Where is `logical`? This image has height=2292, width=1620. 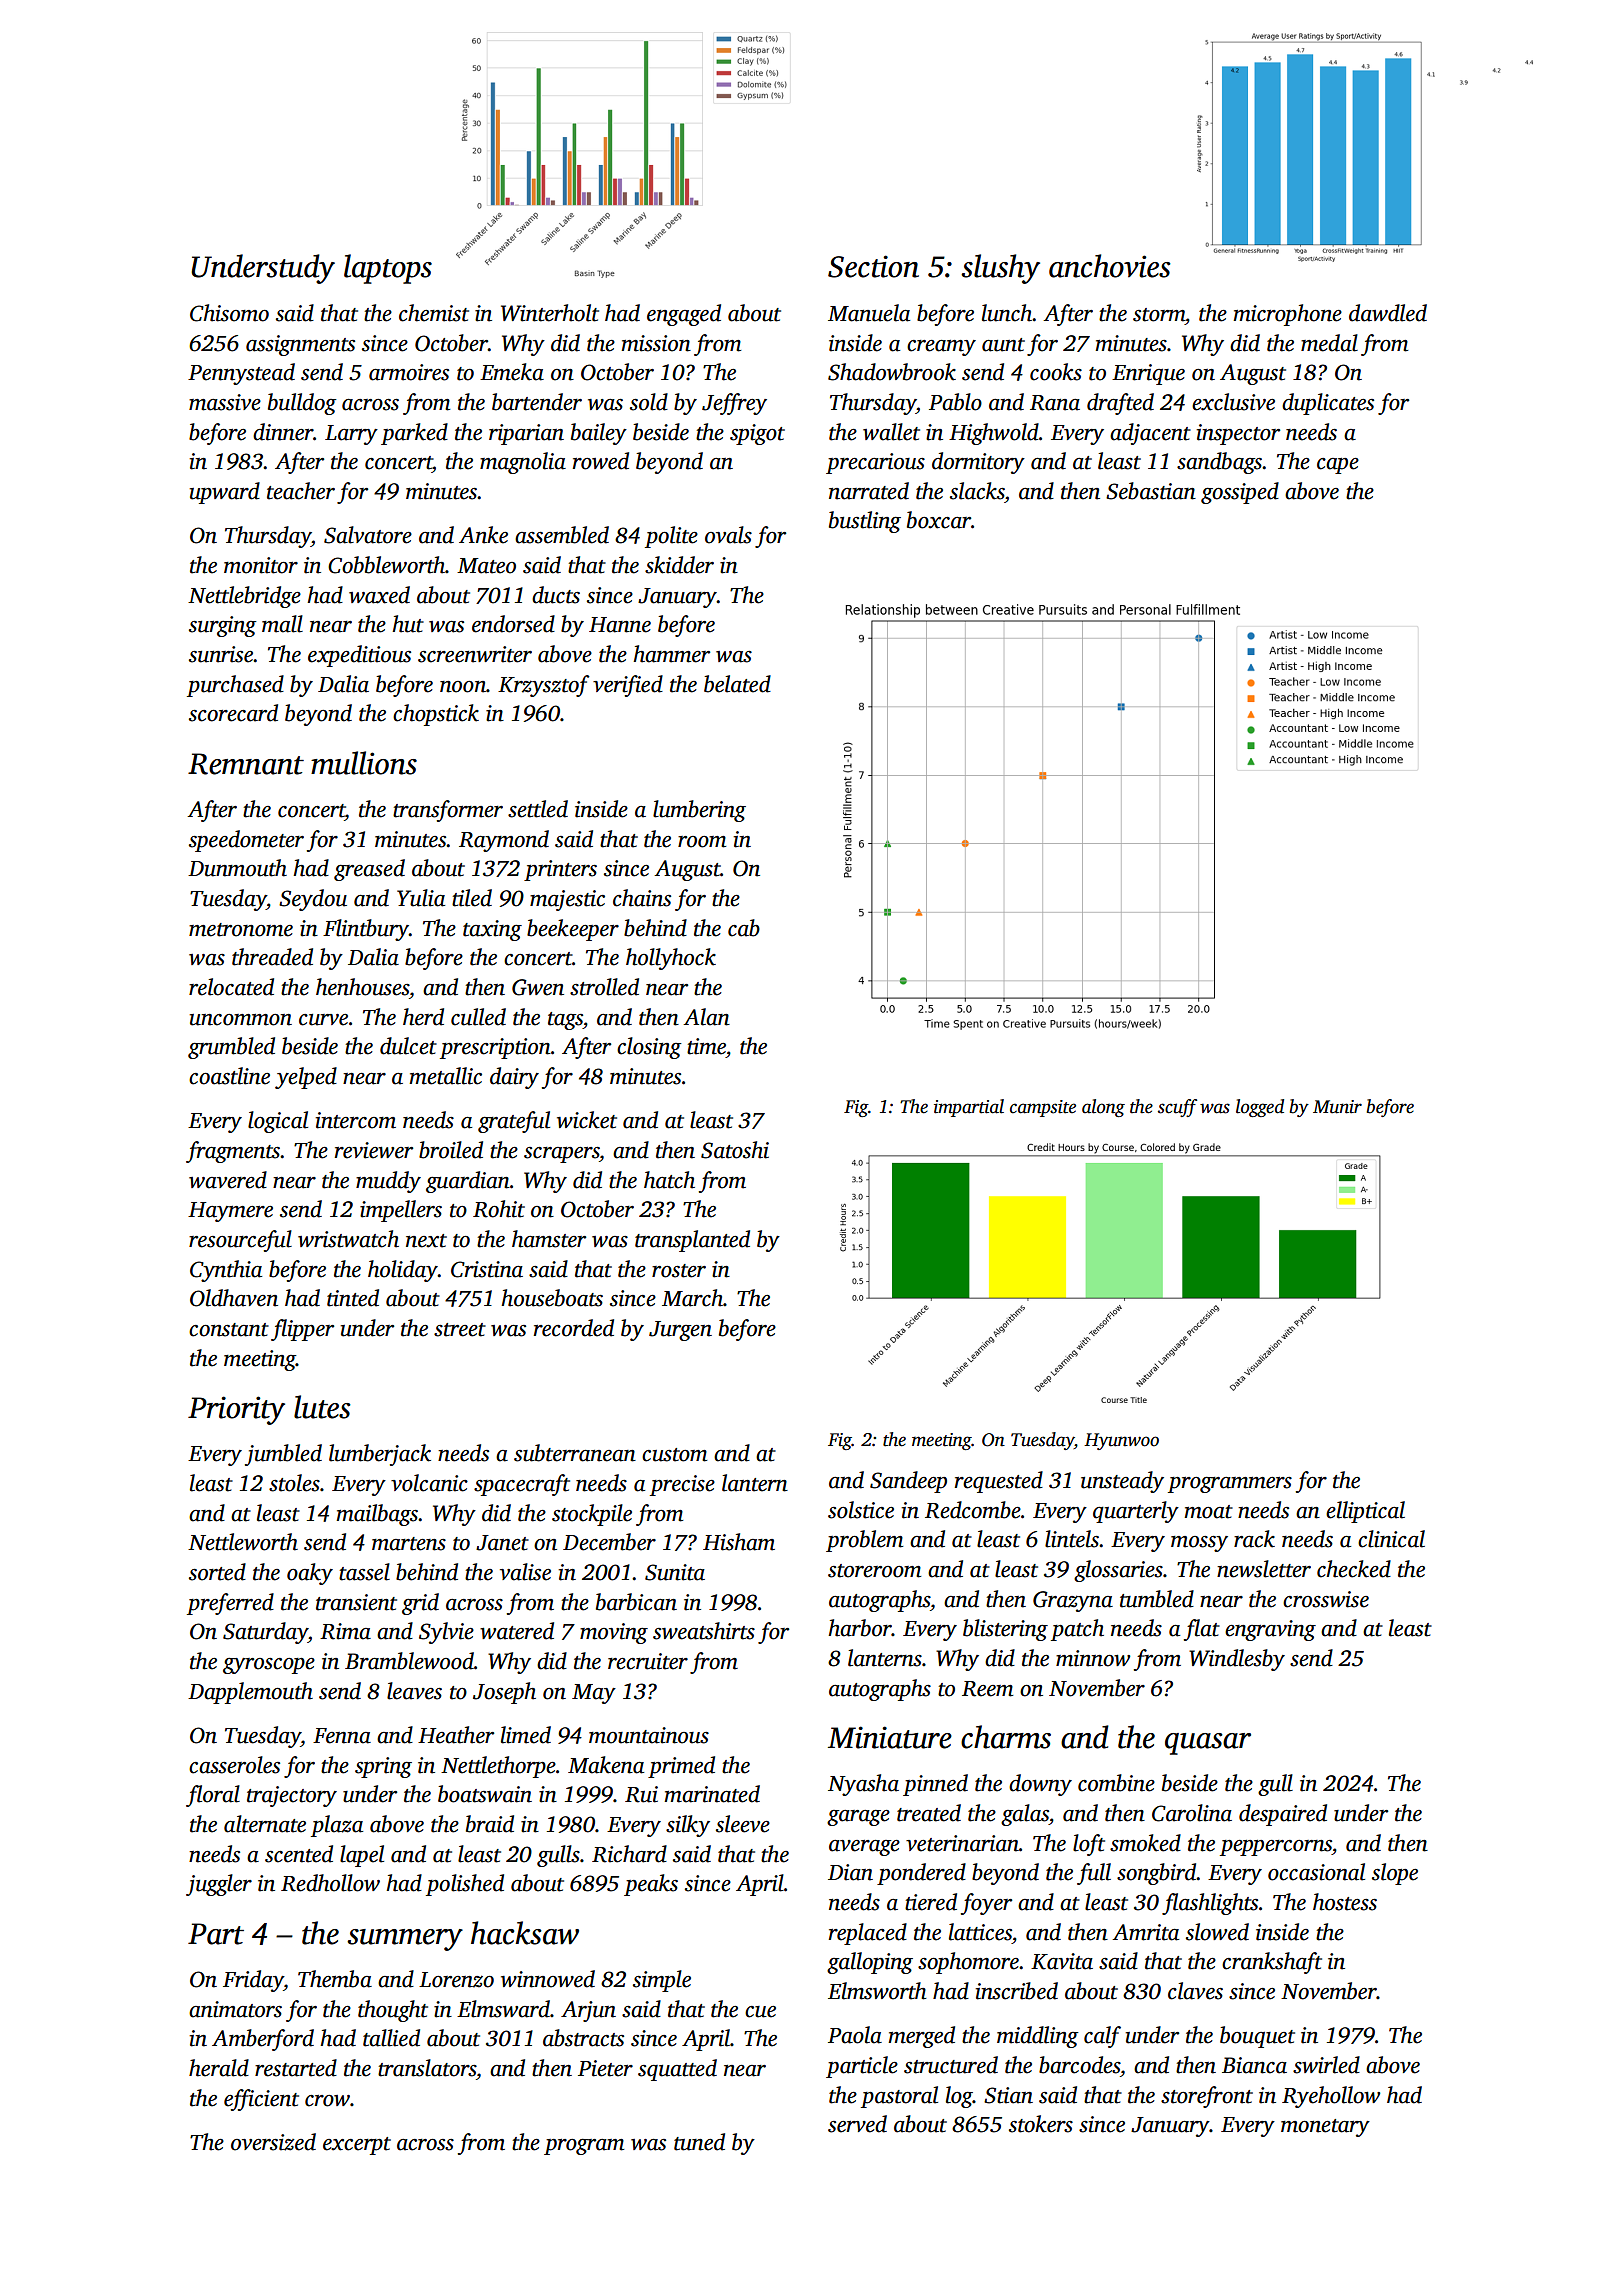
logical is located at coordinates (278, 1122).
